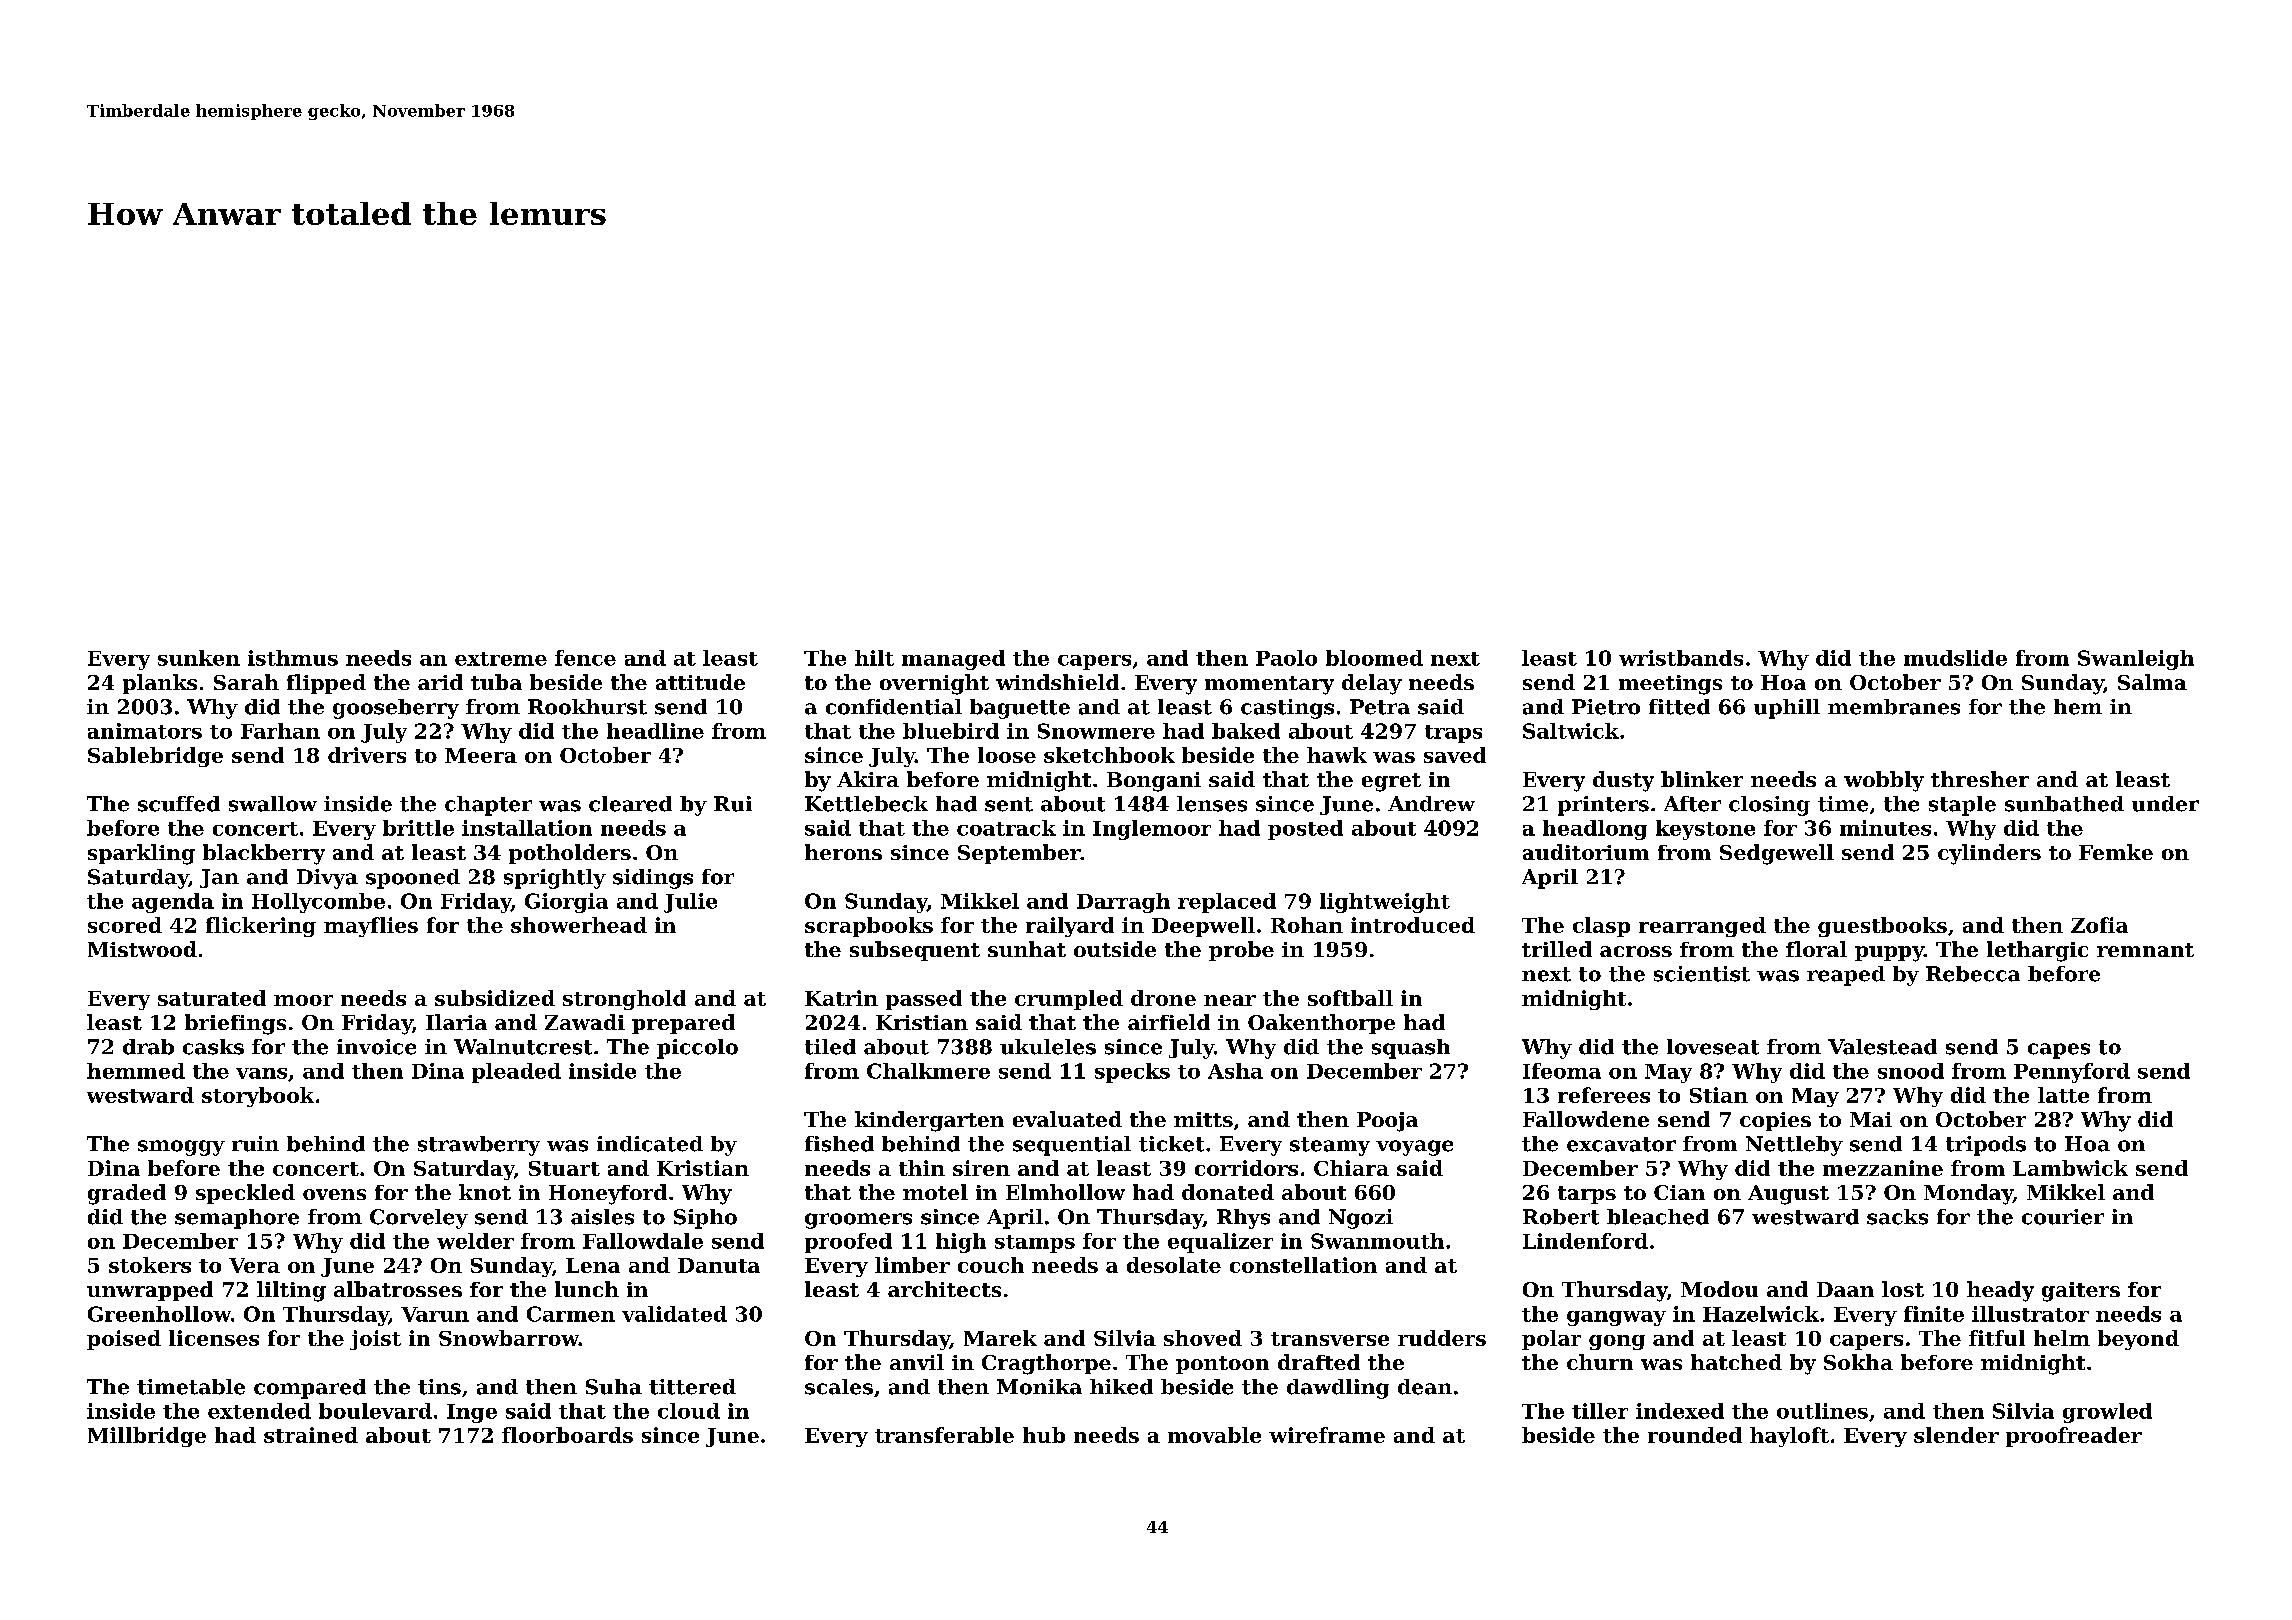 This document has width=2292, height=1620. I want to click on sunhat, so click(1027, 949).
